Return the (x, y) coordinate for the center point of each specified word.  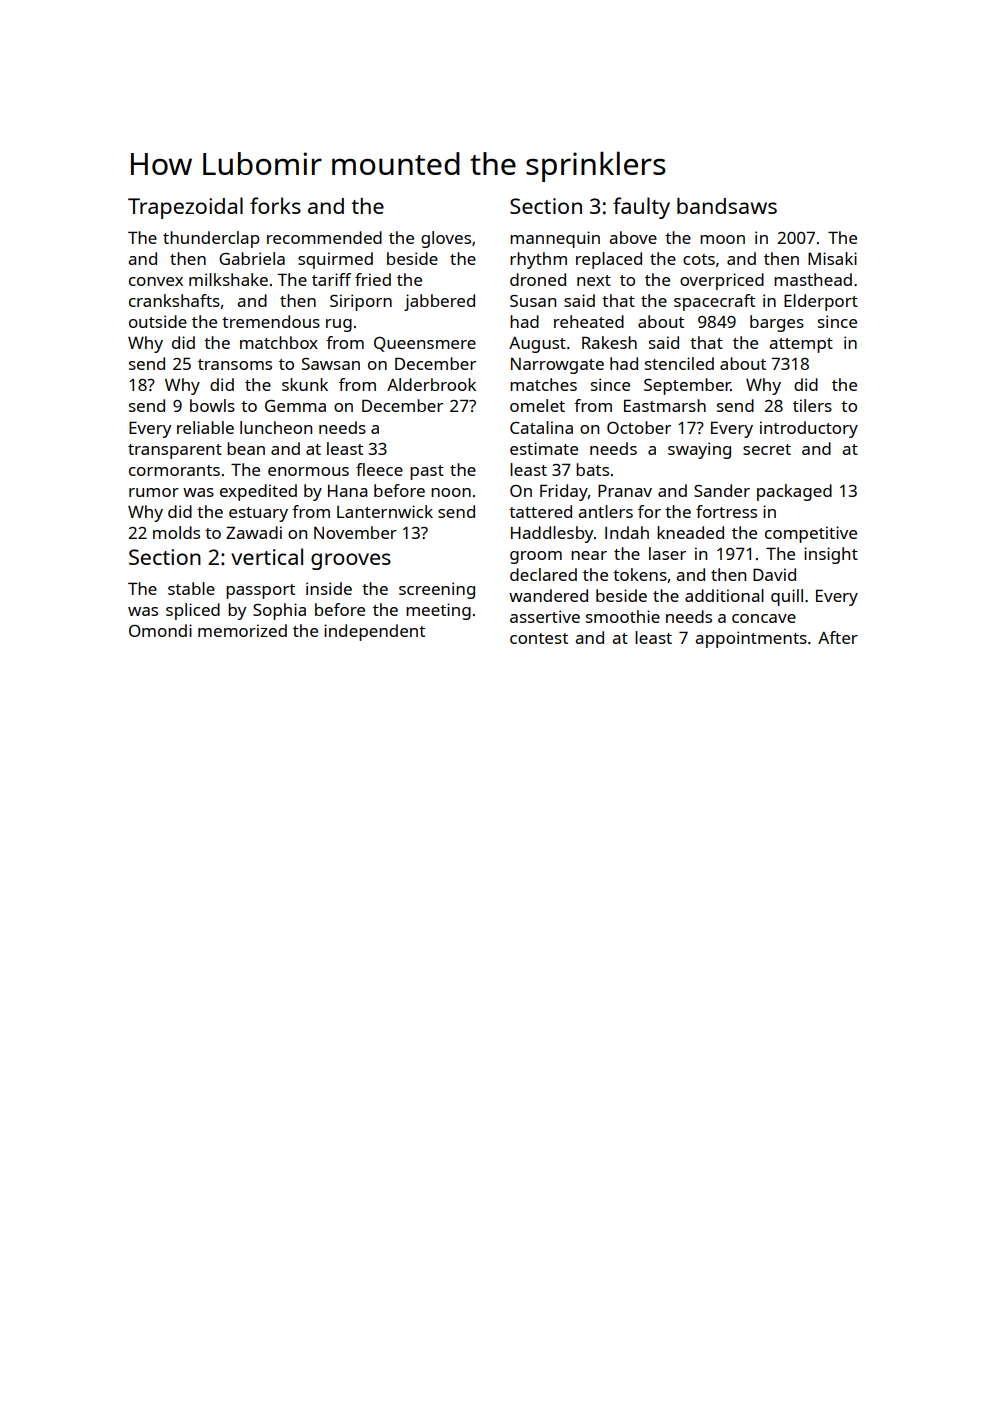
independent (374, 632)
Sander (722, 490)
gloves (446, 239)
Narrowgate (557, 366)
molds (176, 532)
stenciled (679, 363)
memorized (242, 630)
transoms (235, 364)
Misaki (832, 258)
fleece (379, 469)
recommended (324, 237)
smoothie (623, 616)
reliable (205, 427)
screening (437, 590)
